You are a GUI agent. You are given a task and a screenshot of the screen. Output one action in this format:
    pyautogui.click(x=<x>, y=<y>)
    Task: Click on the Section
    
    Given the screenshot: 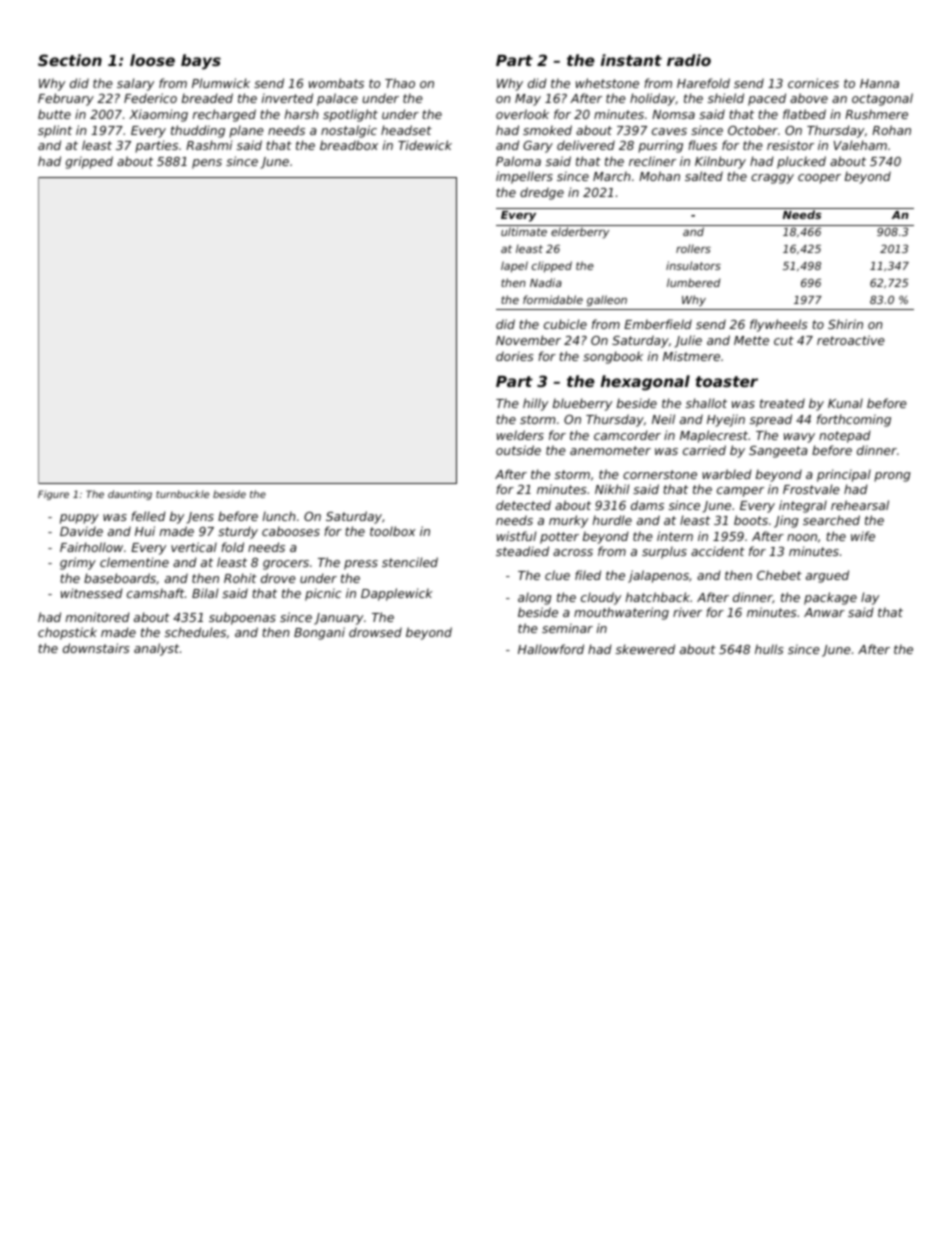 What is the action you would take?
    pyautogui.click(x=70, y=60)
